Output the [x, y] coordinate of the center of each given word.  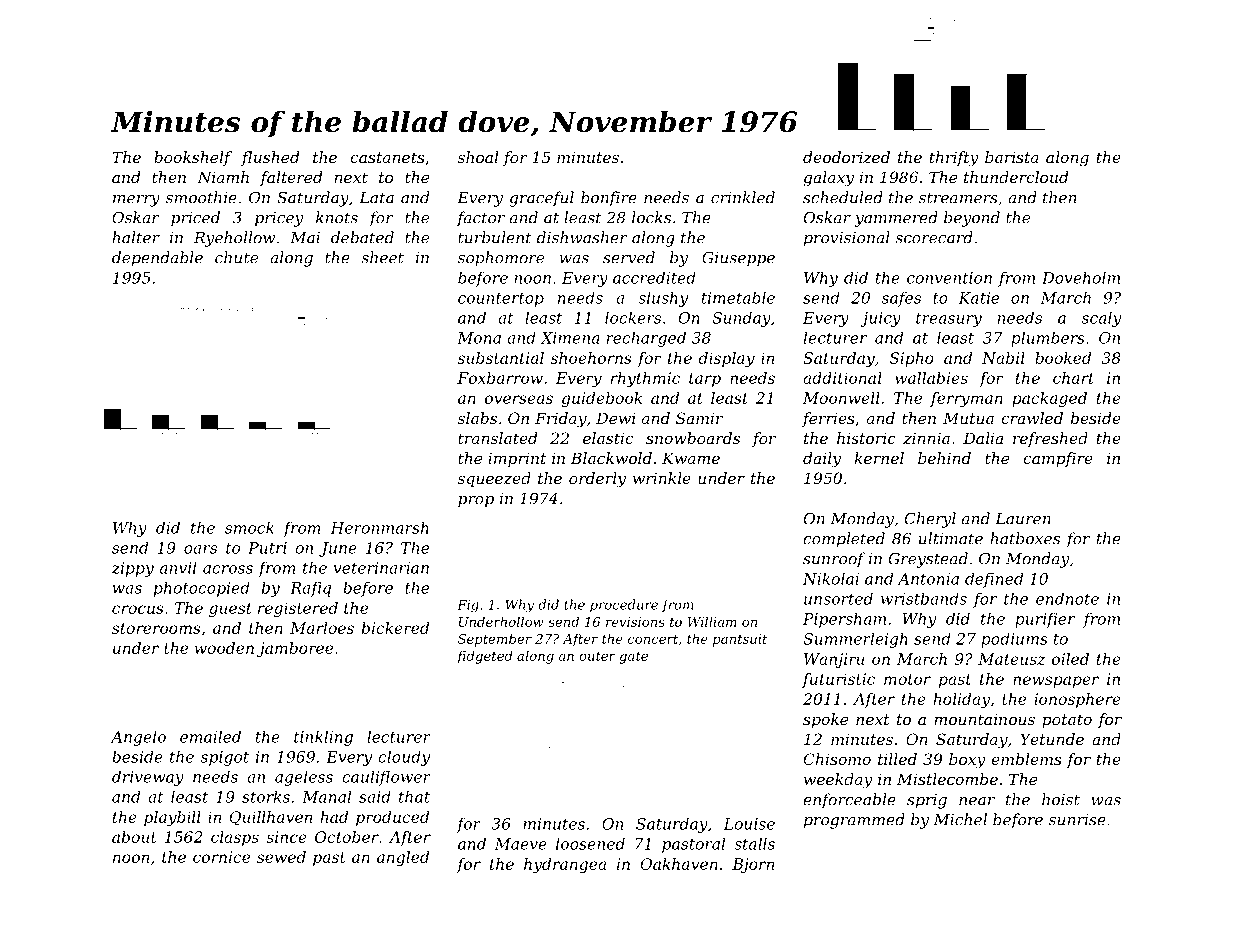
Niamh [223, 177]
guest [230, 610]
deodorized [846, 157]
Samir [699, 418]
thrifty [954, 159]
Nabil [1003, 358]
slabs [477, 418]
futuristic [838, 680]
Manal [326, 797]
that [414, 797]
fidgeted [485, 657]
